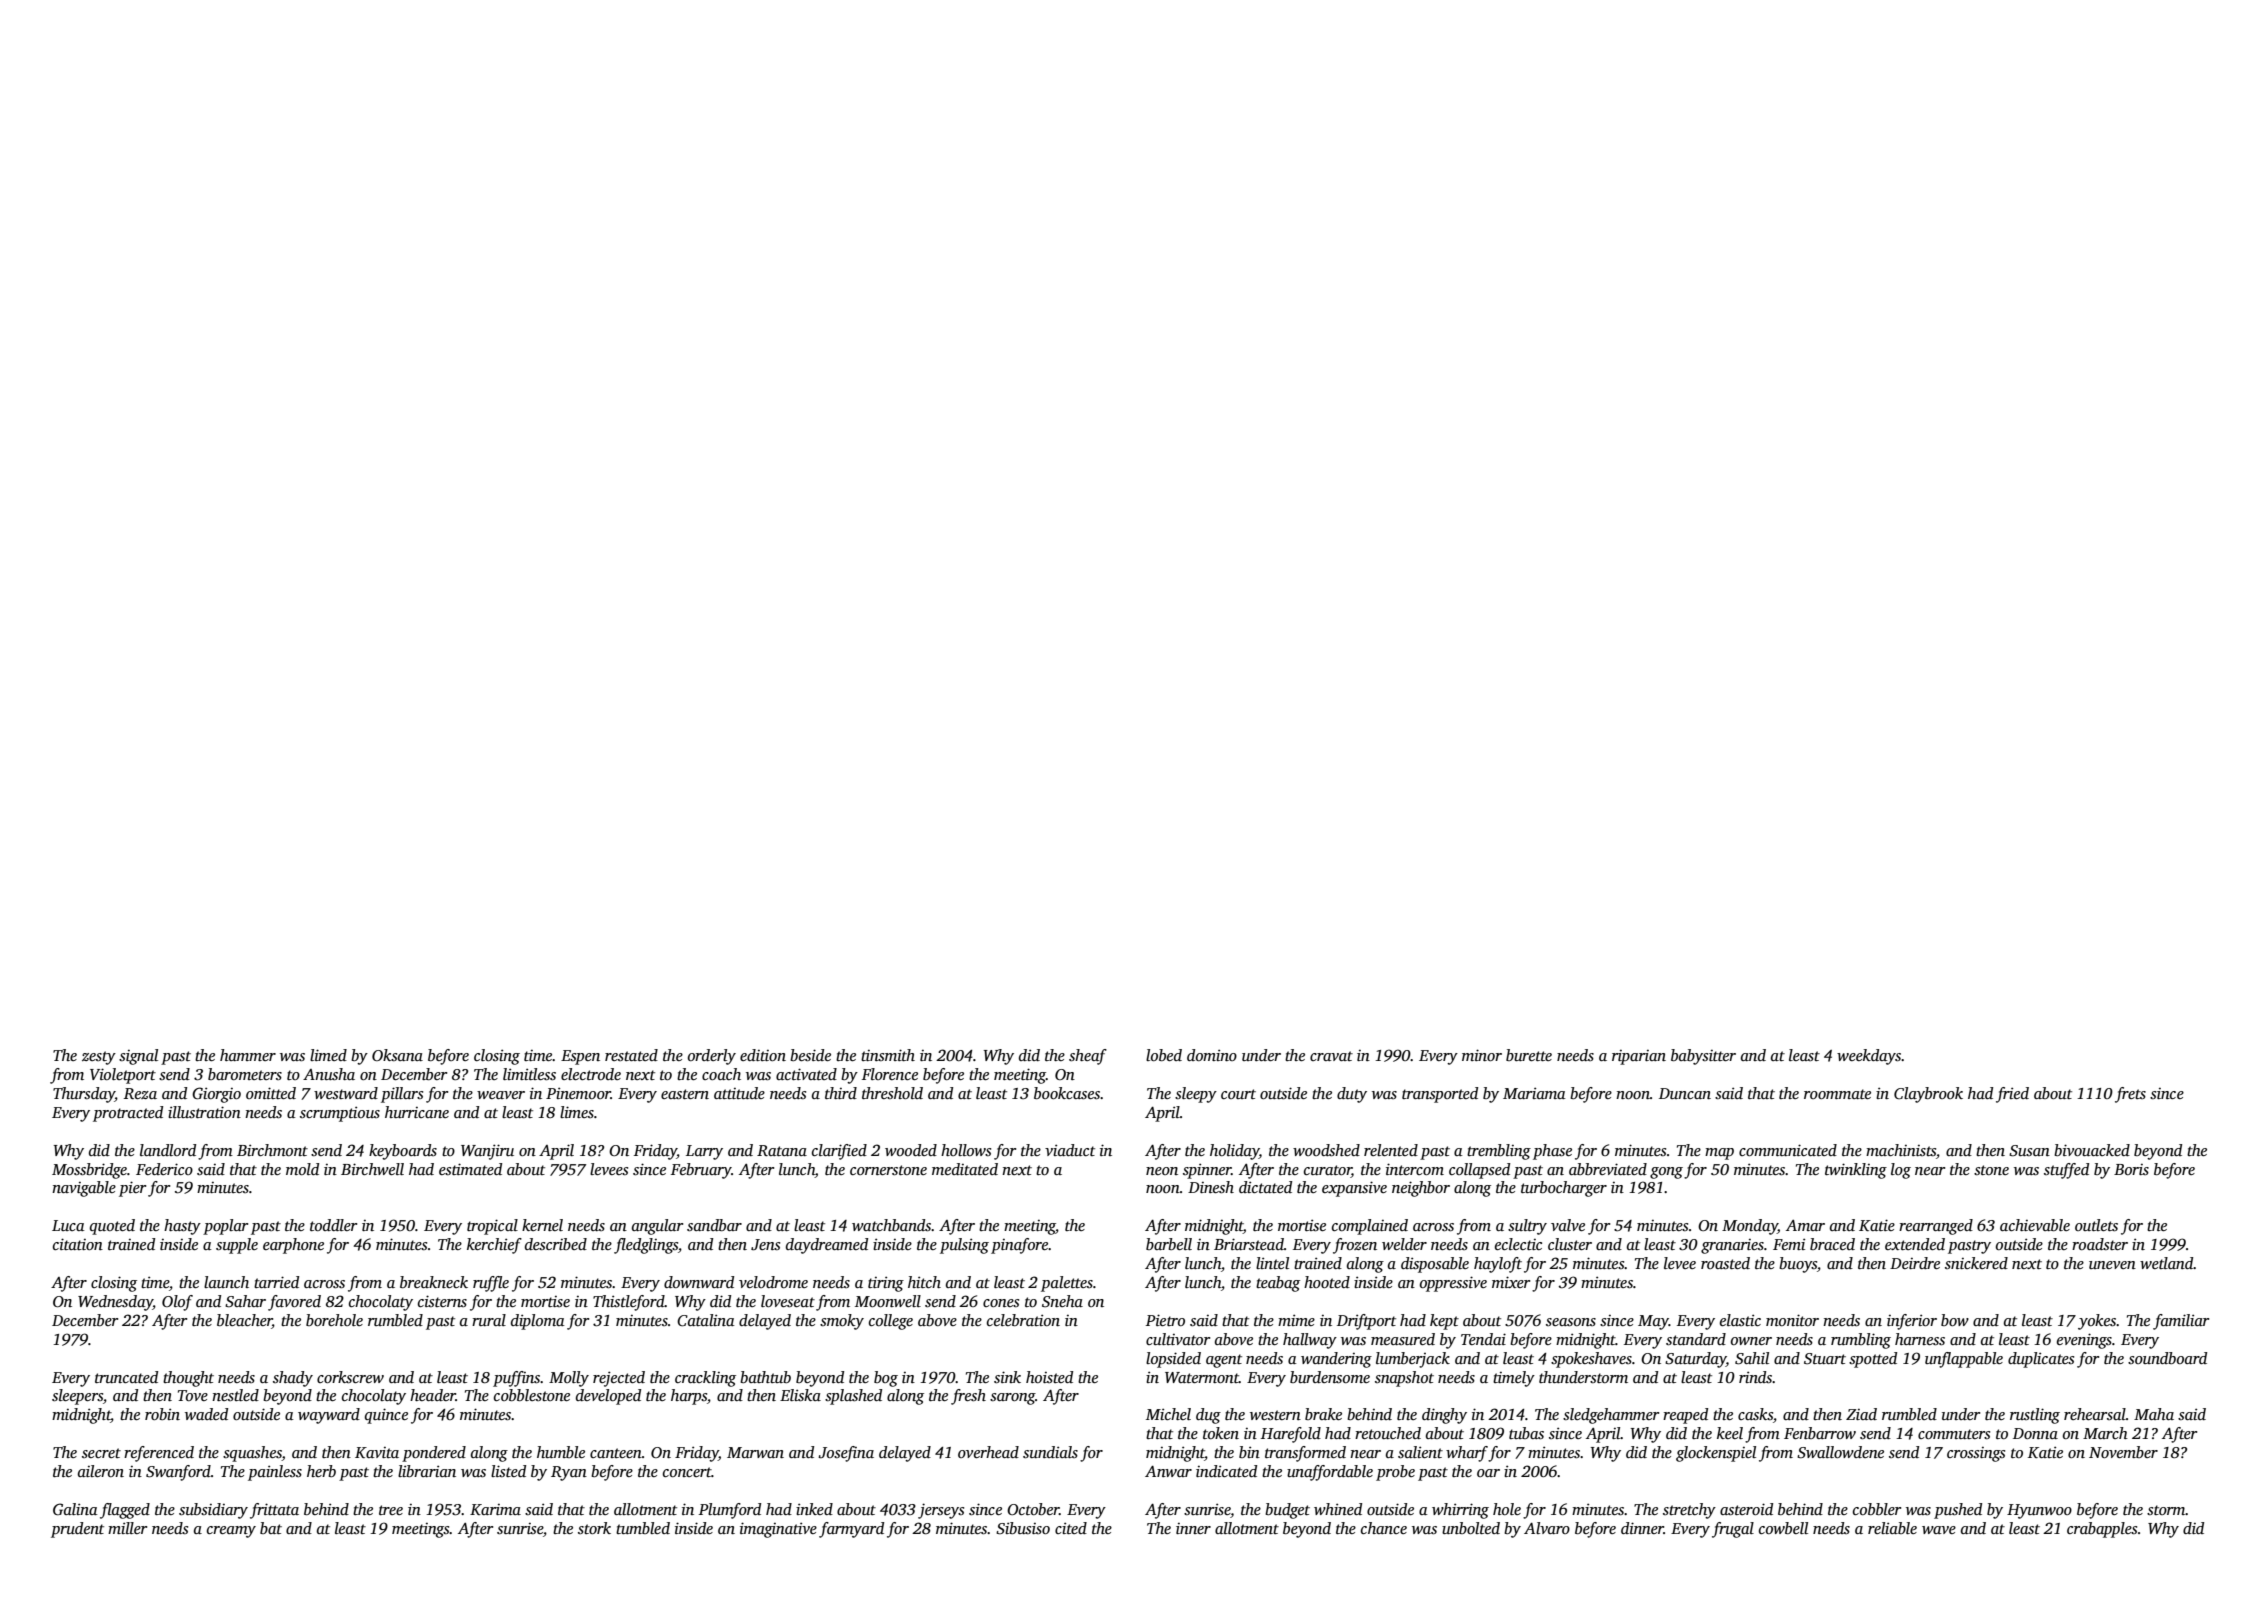 This screenshot has width=2265, height=1601. What do you see at coordinates (1939, 1530) in the screenshot?
I see `wave` at bounding box center [1939, 1530].
